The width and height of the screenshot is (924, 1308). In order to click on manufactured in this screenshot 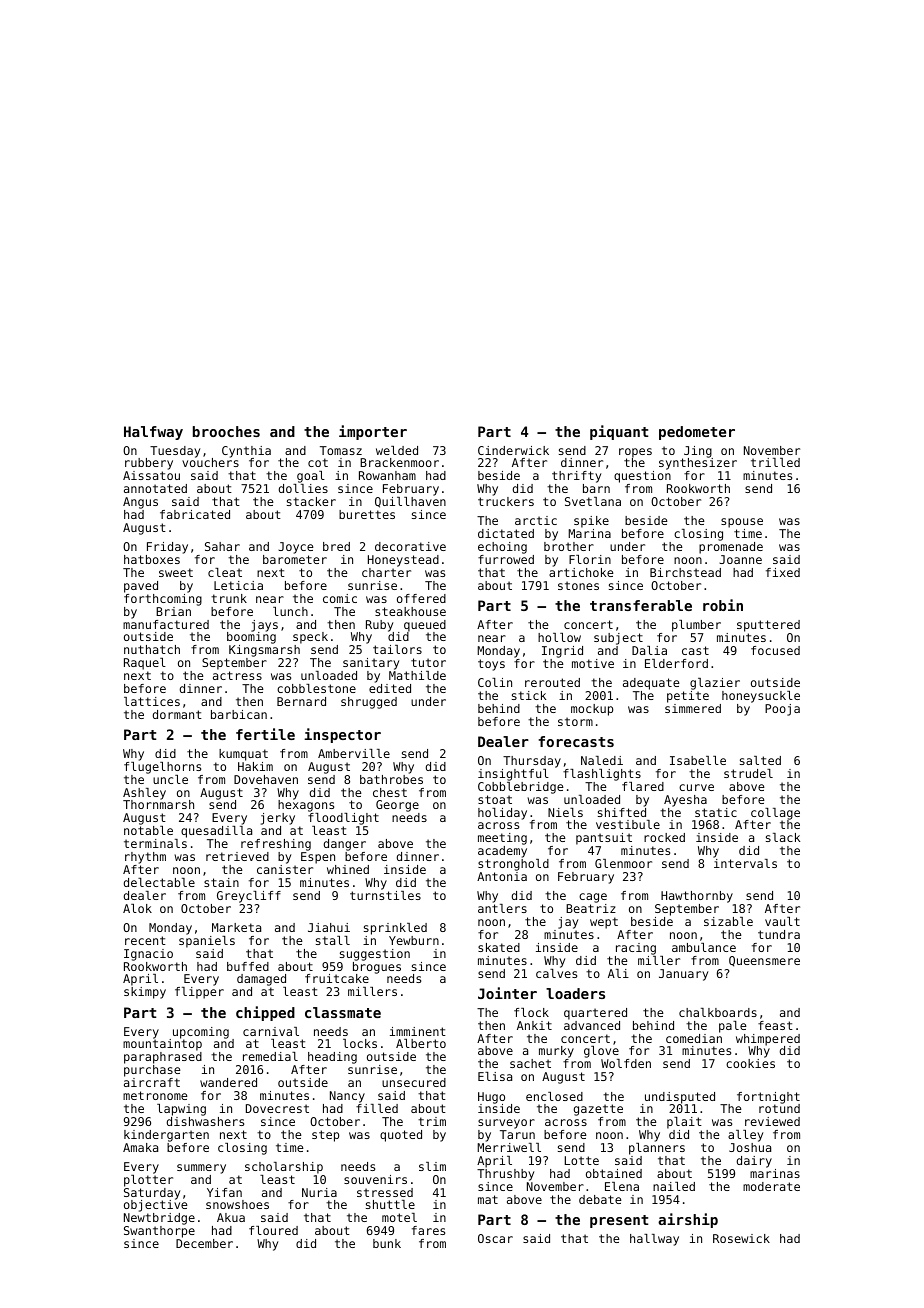, I will do `click(166, 624)`.
